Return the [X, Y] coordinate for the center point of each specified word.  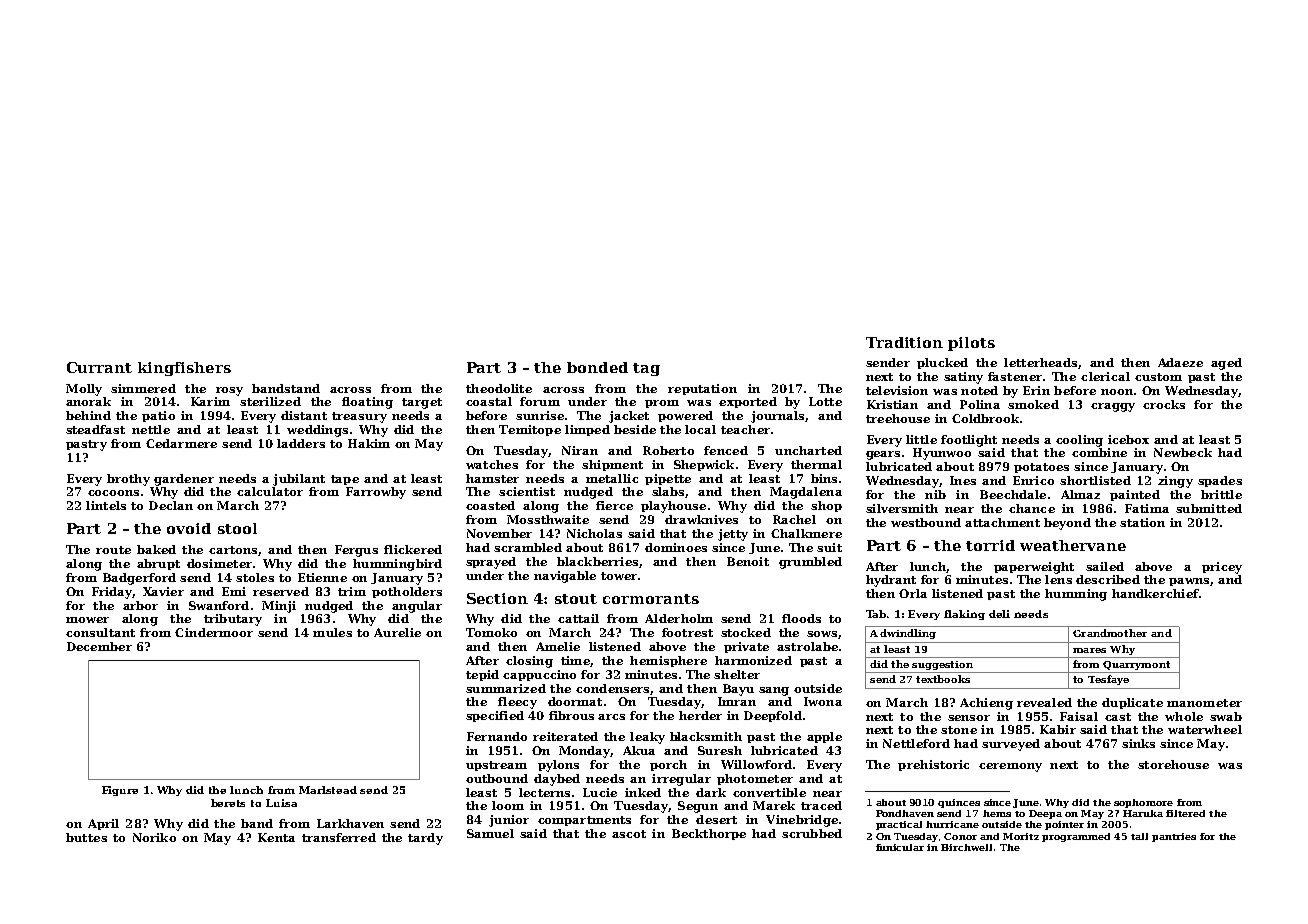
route [113, 550]
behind [88, 415]
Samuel [490, 833]
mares [1089, 650]
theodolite [499, 388]
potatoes [1041, 468]
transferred [339, 837]
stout [576, 599]
